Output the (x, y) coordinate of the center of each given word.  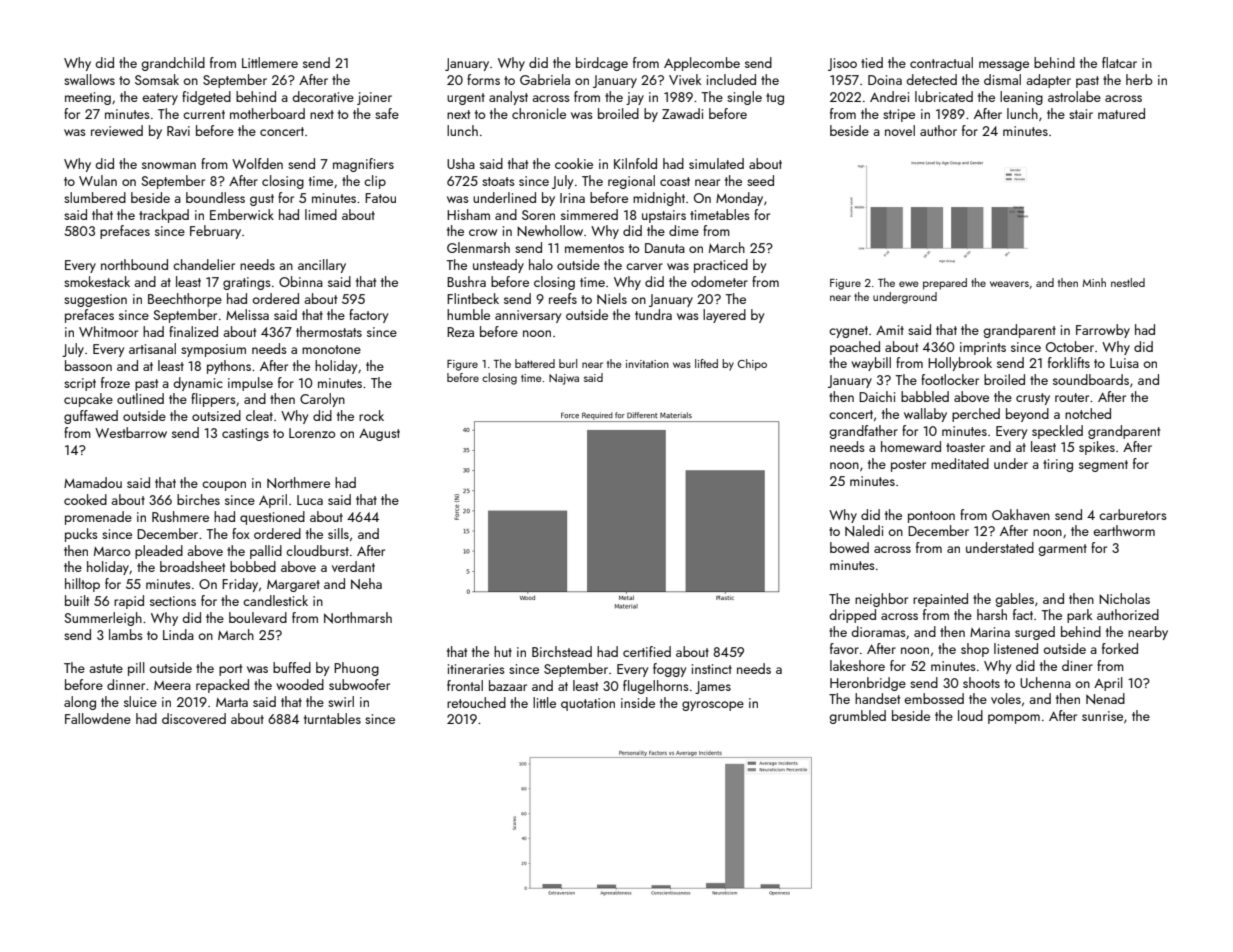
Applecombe (702, 64)
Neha (366, 584)
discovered (194, 718)
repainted (940, 600)
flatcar (1119, 62)
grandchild (173, 64)
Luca (310, 500)
